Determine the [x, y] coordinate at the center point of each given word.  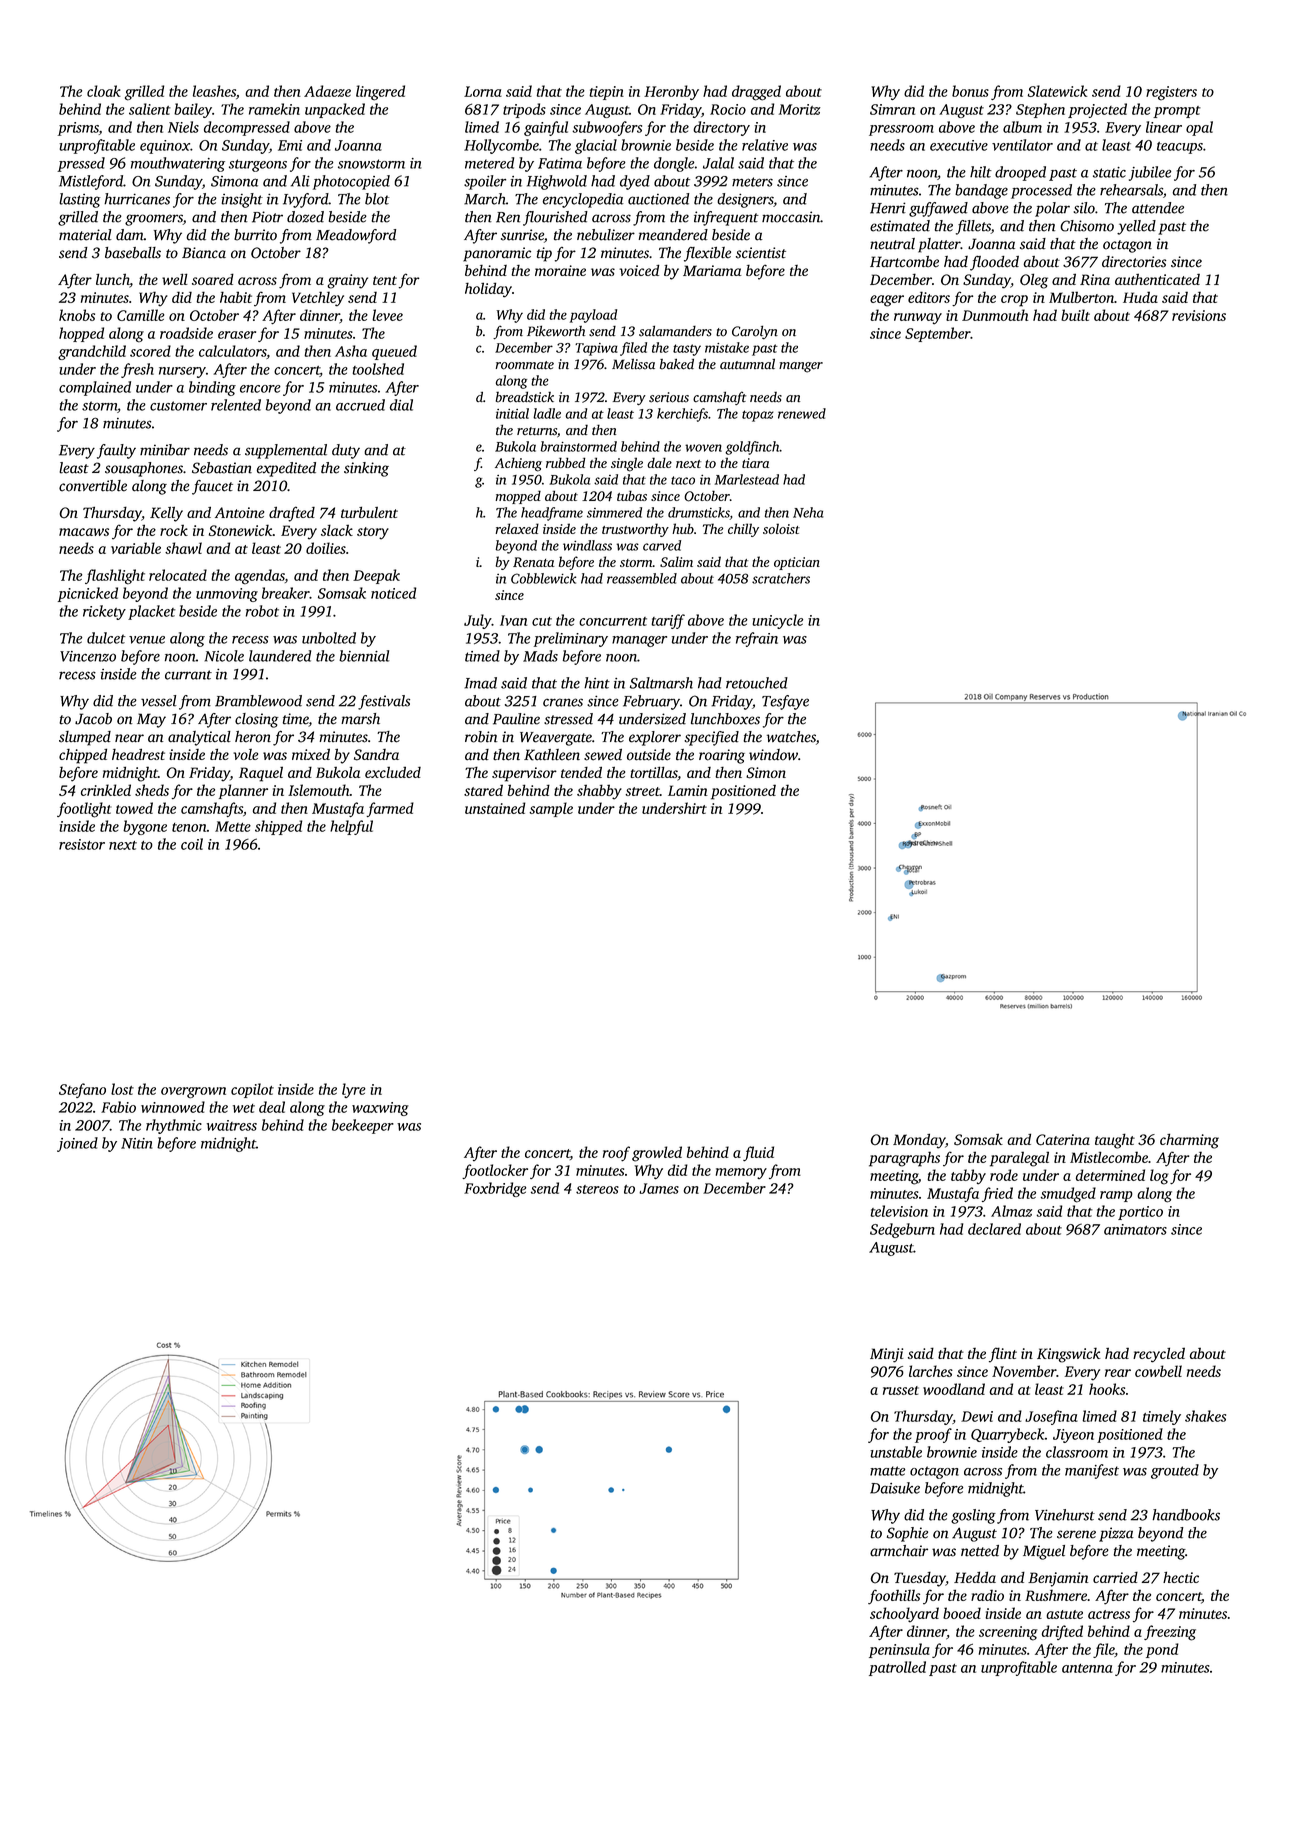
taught [1115, 1141]
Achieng [518, 464]
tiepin [606, 93]
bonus [970, 91]
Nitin [136, 1143]
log [1159, 1177]
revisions [1199, 315]
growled [657, 1154]
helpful [351, 827]
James [659, 1188]
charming [1189, 1141]
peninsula [899, 1650]
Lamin [688, 790]
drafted [292, 514]
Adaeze [327, 91]
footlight [84, 810]
